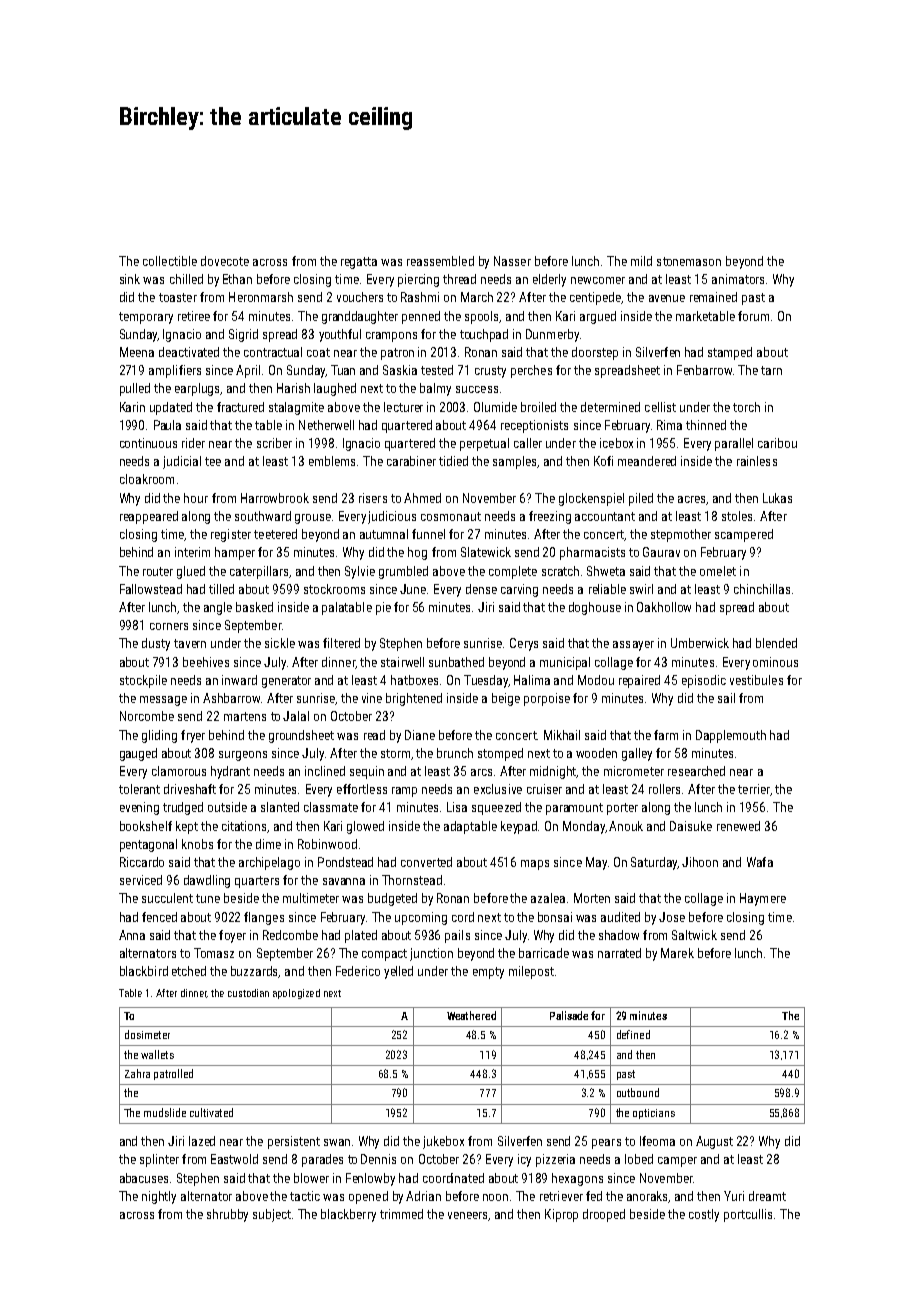 The width and height of the screenshot is (924, 1308). What do you see at coordinates (775, 662) in the screenshot?
I see `ominous` at bounding box center [775, 662].
